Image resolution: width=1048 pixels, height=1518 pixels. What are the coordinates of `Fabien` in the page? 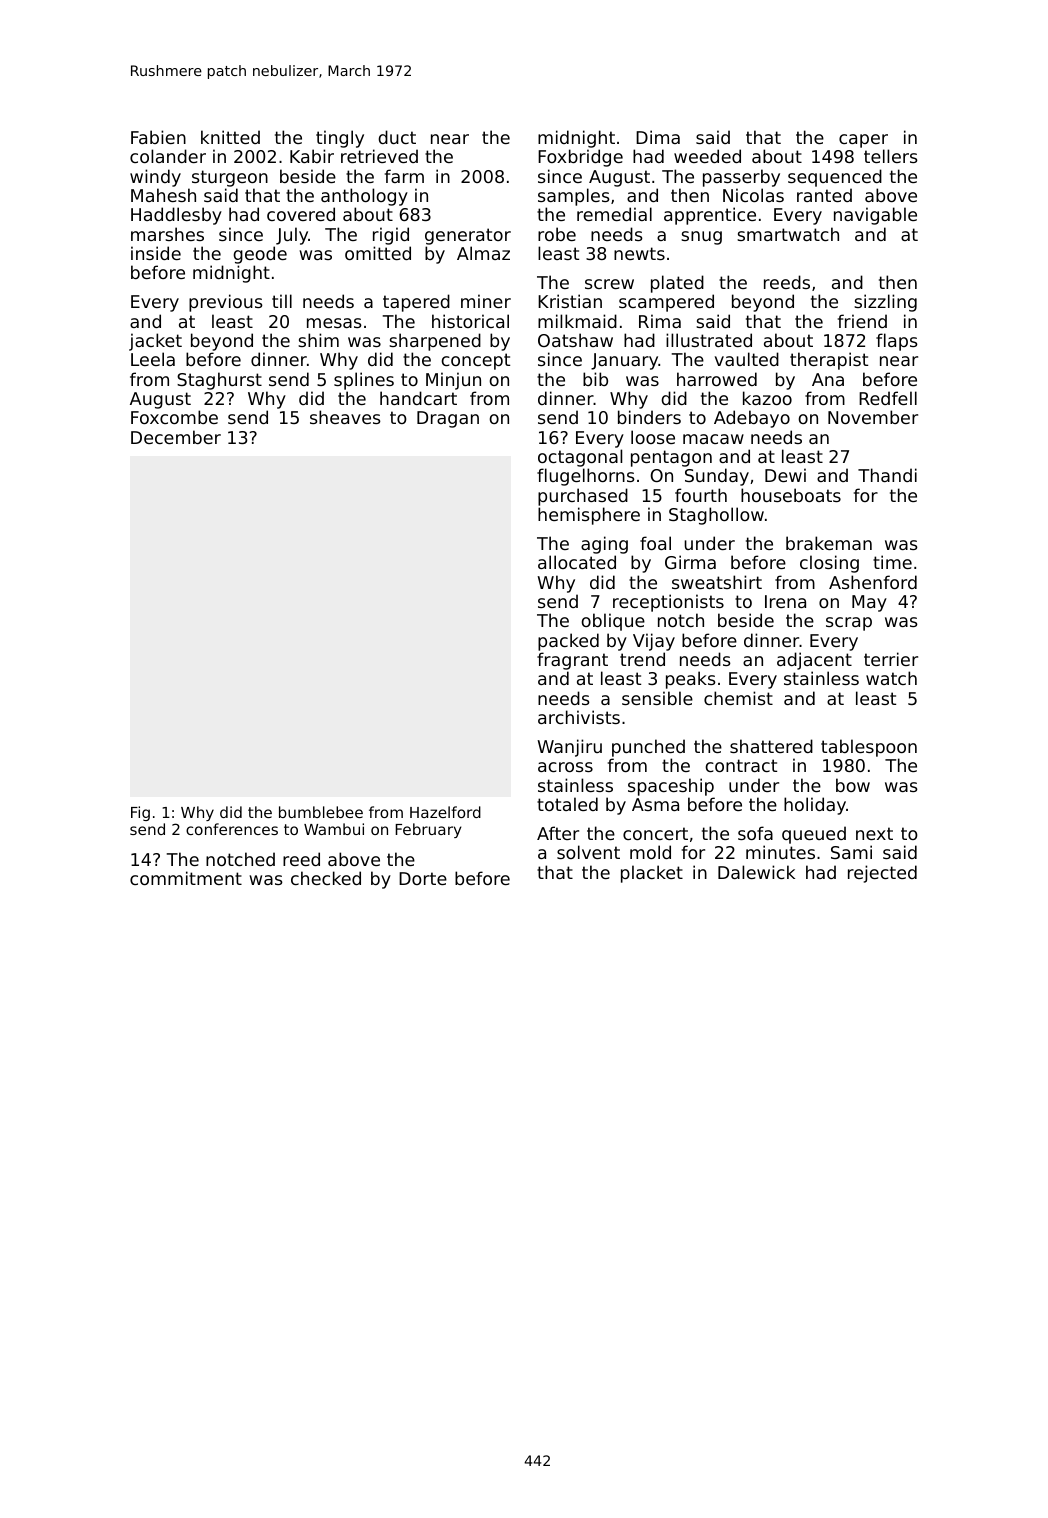 It's located at (158, 137).
